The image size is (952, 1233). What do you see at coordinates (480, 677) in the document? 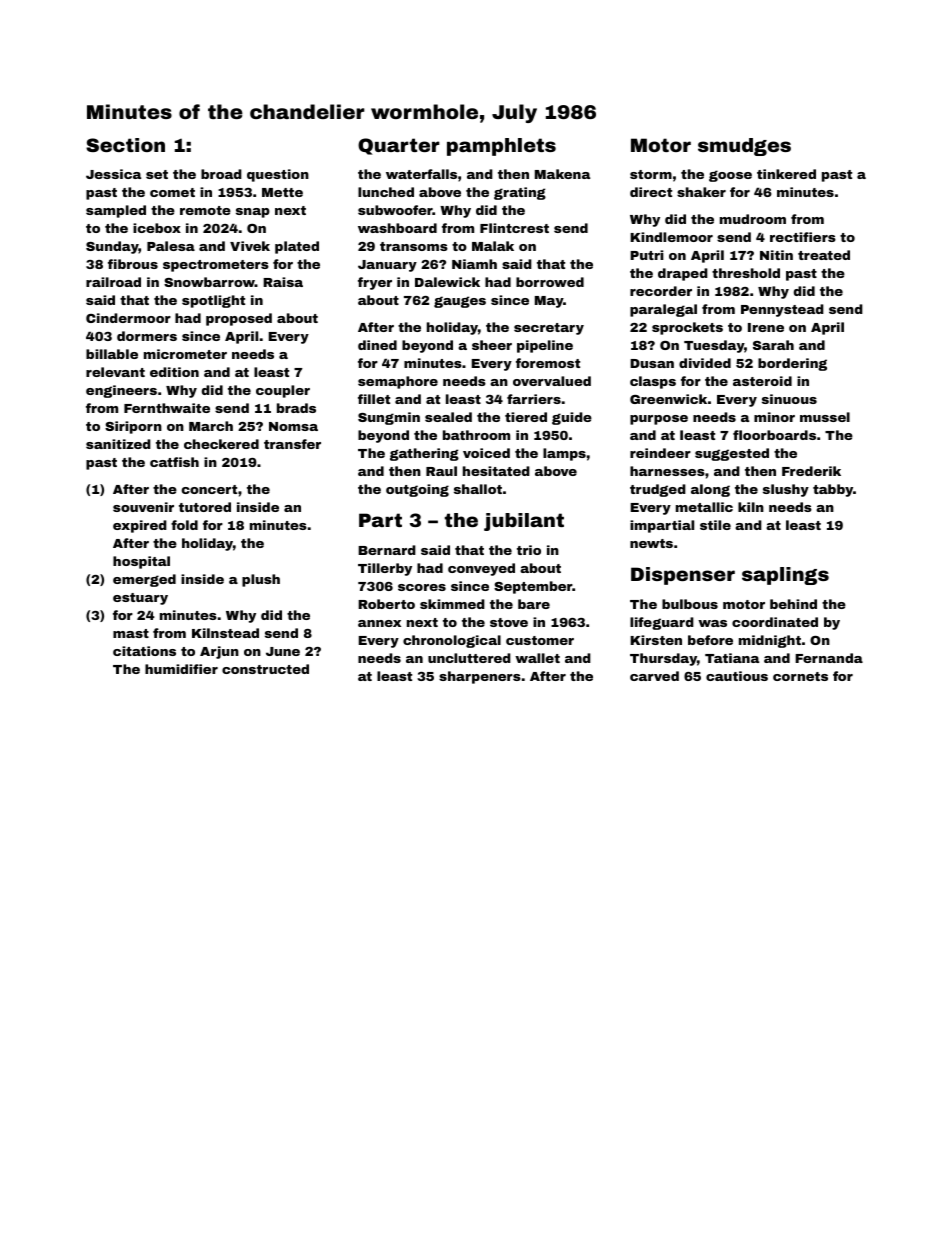
I see `sharpeners` at bounding box center [480, 677].
